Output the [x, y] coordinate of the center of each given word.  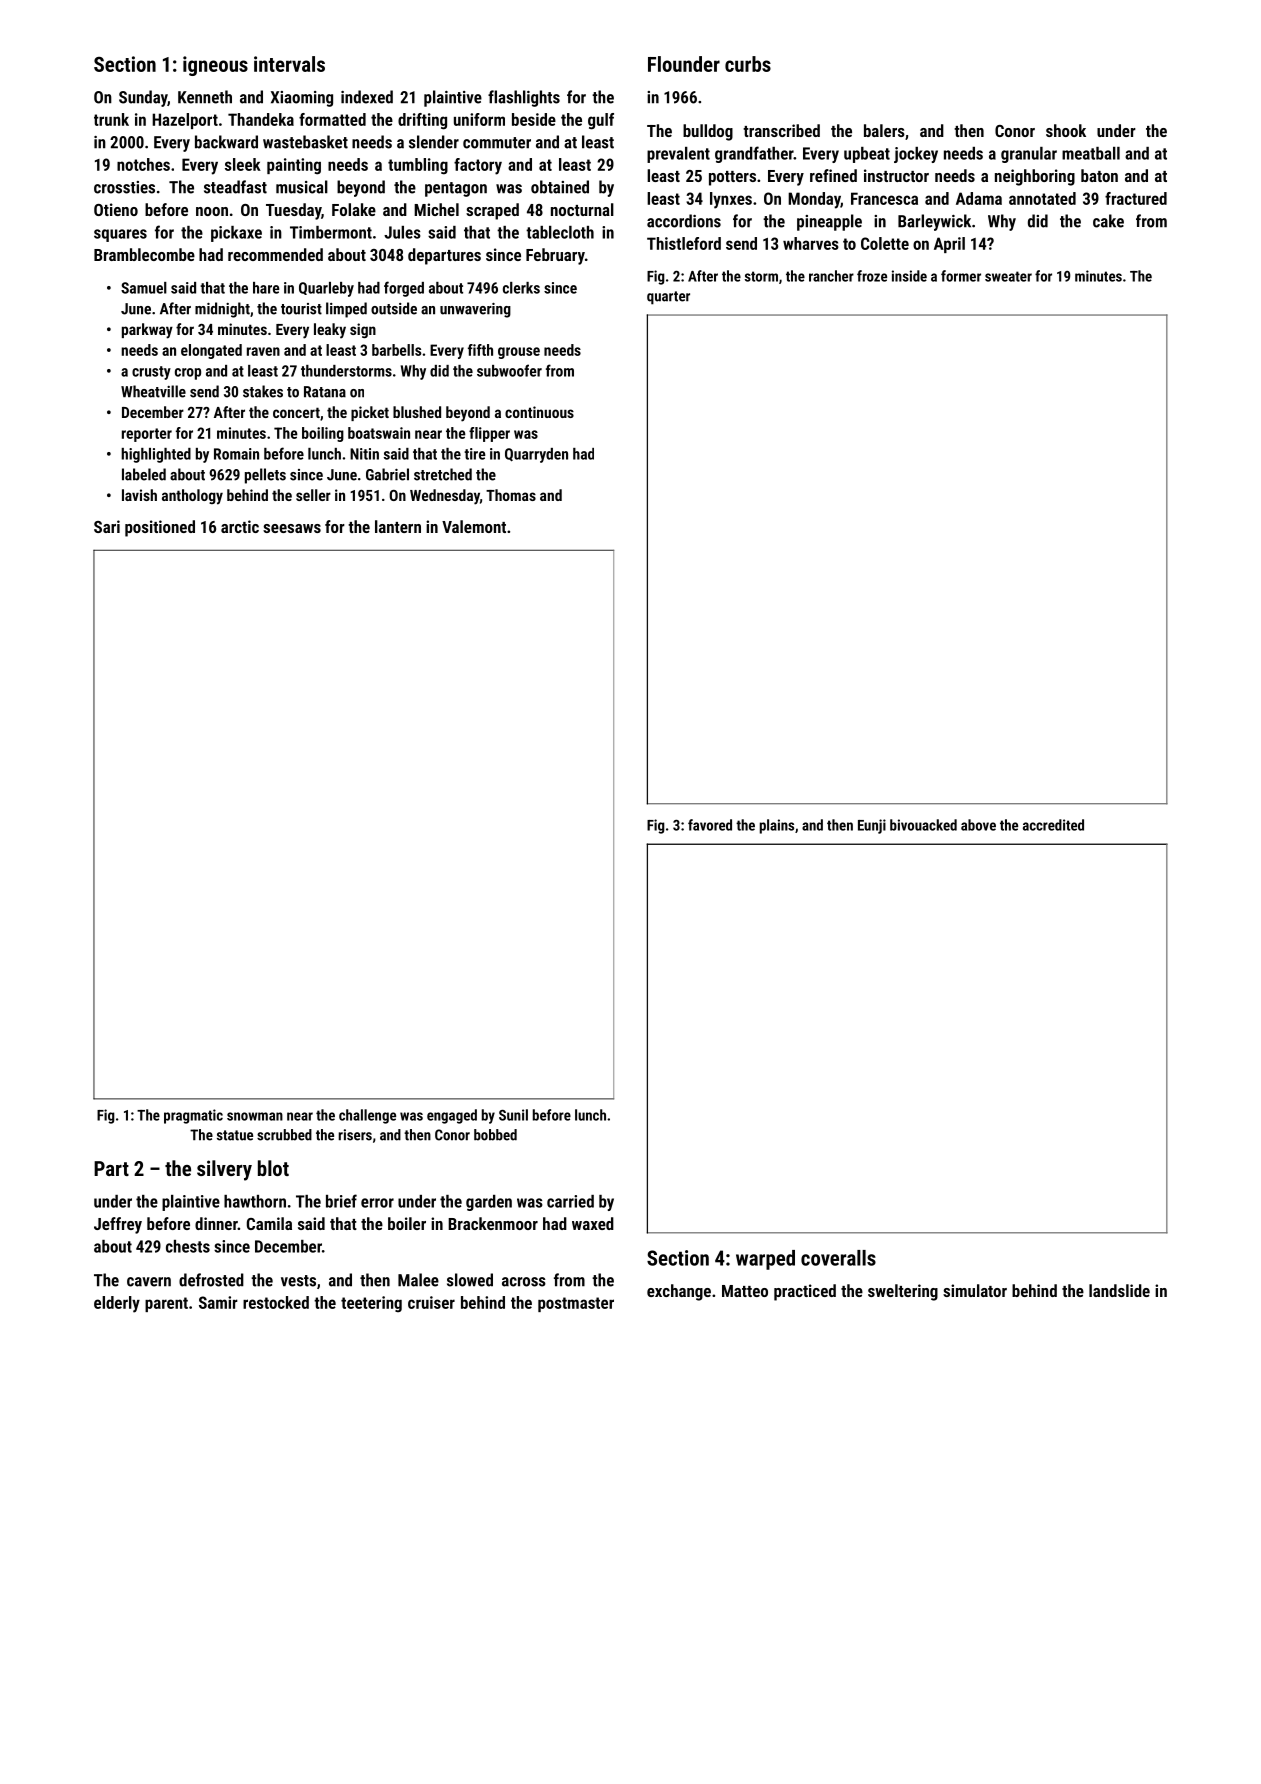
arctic [240, 526]
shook [1066, 130]
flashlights [524, 98]
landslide [1119, 1290]
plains [777, 826]
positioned [160, 528]
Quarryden [536, 455]
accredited [1053, 825]
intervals [289, 64]
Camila [269, 1223]
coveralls [838, 1258]
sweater [1008, 276]
